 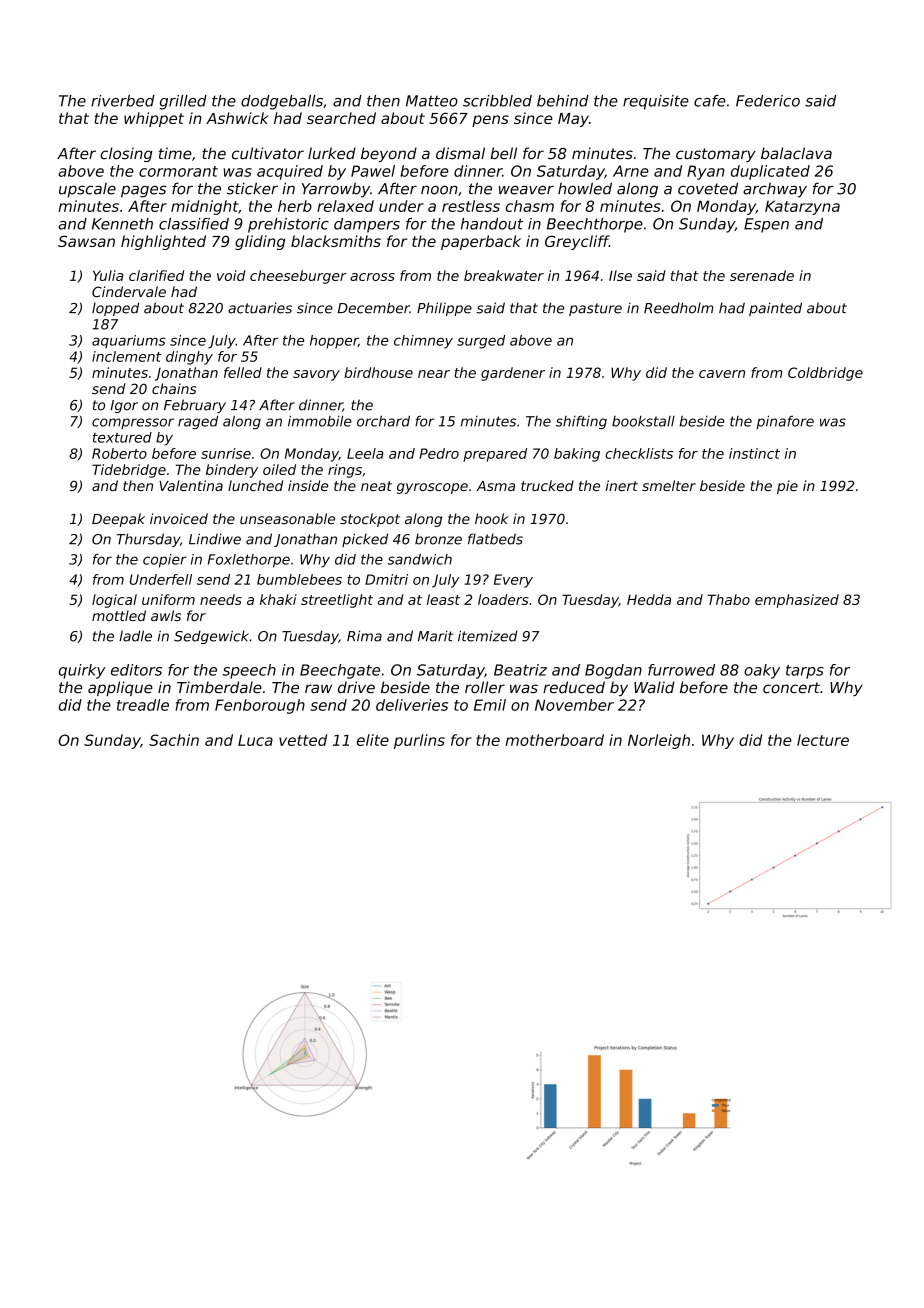 What do you see at coordinates (143, 705) in the screenshot?
I see `treadle` at bounding box center [143, 705].
